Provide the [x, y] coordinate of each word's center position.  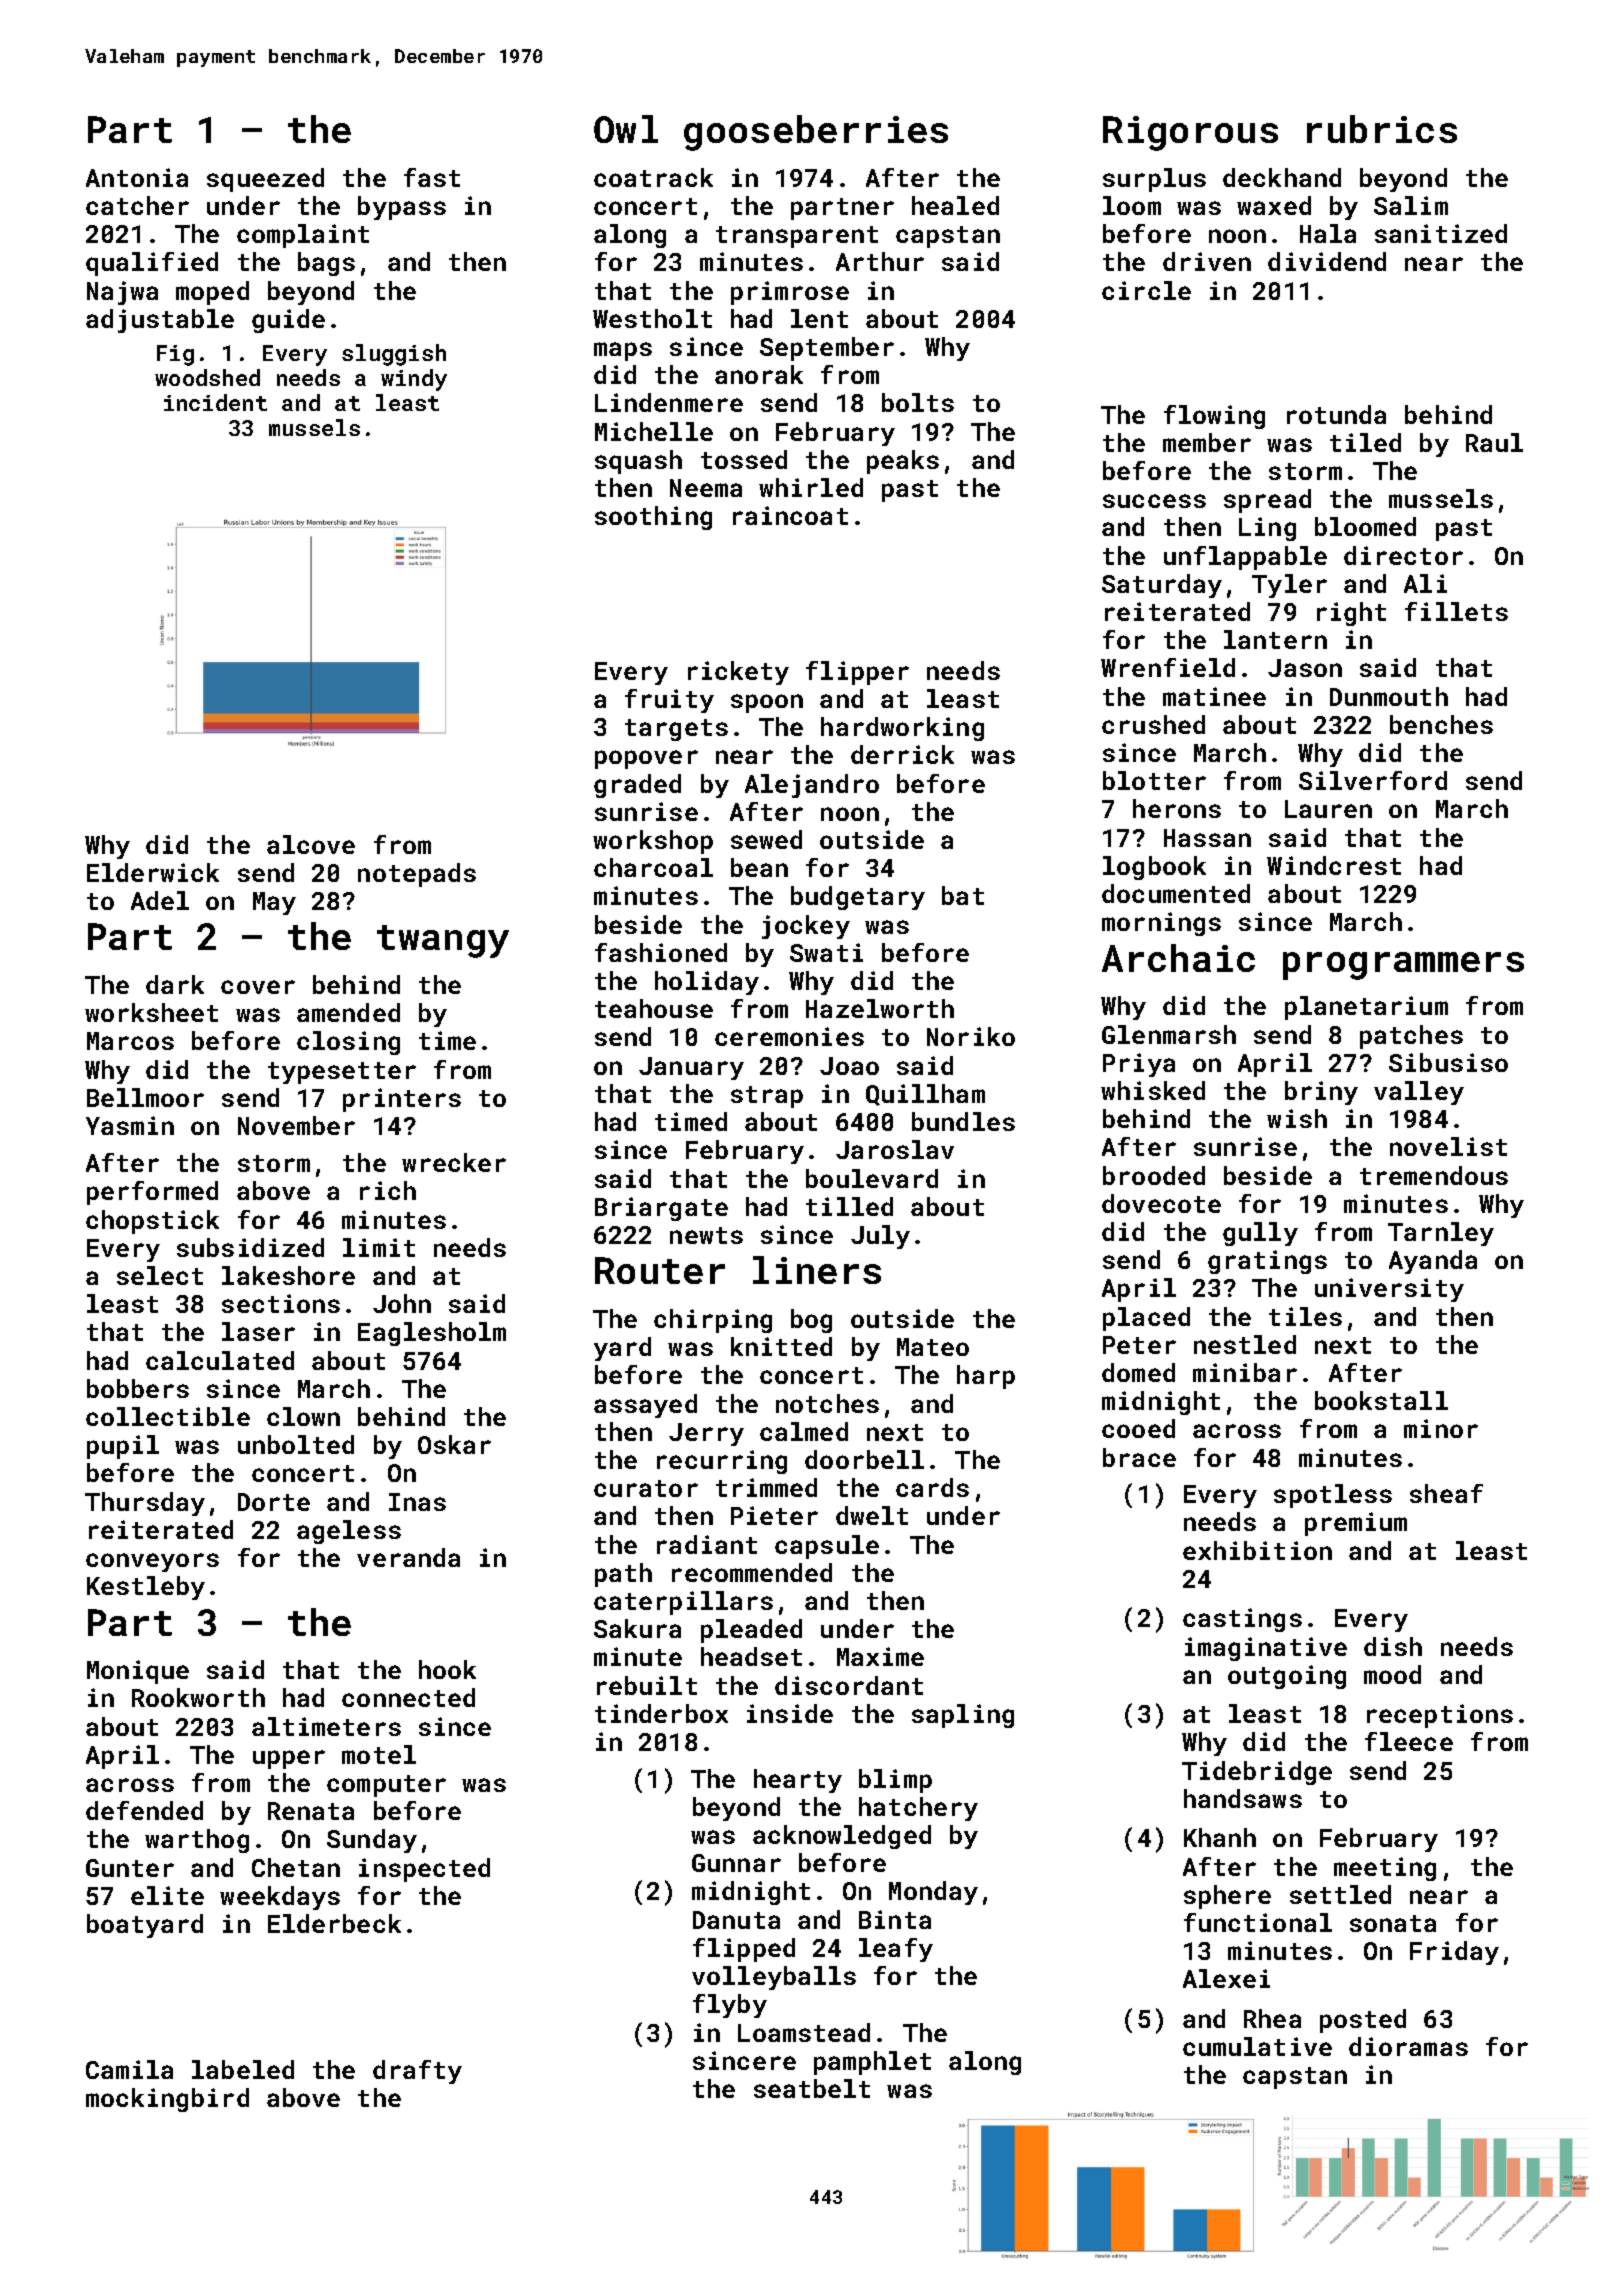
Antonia [137, 177]
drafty [417, 2072]
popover [646, 759]
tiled [1365, 442]
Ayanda [1433, 1262]
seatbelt [812, 2088]
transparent [797, 237]
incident [215, 402]
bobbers [138, 1388]
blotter [1154, 780]
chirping [713, 1321]
